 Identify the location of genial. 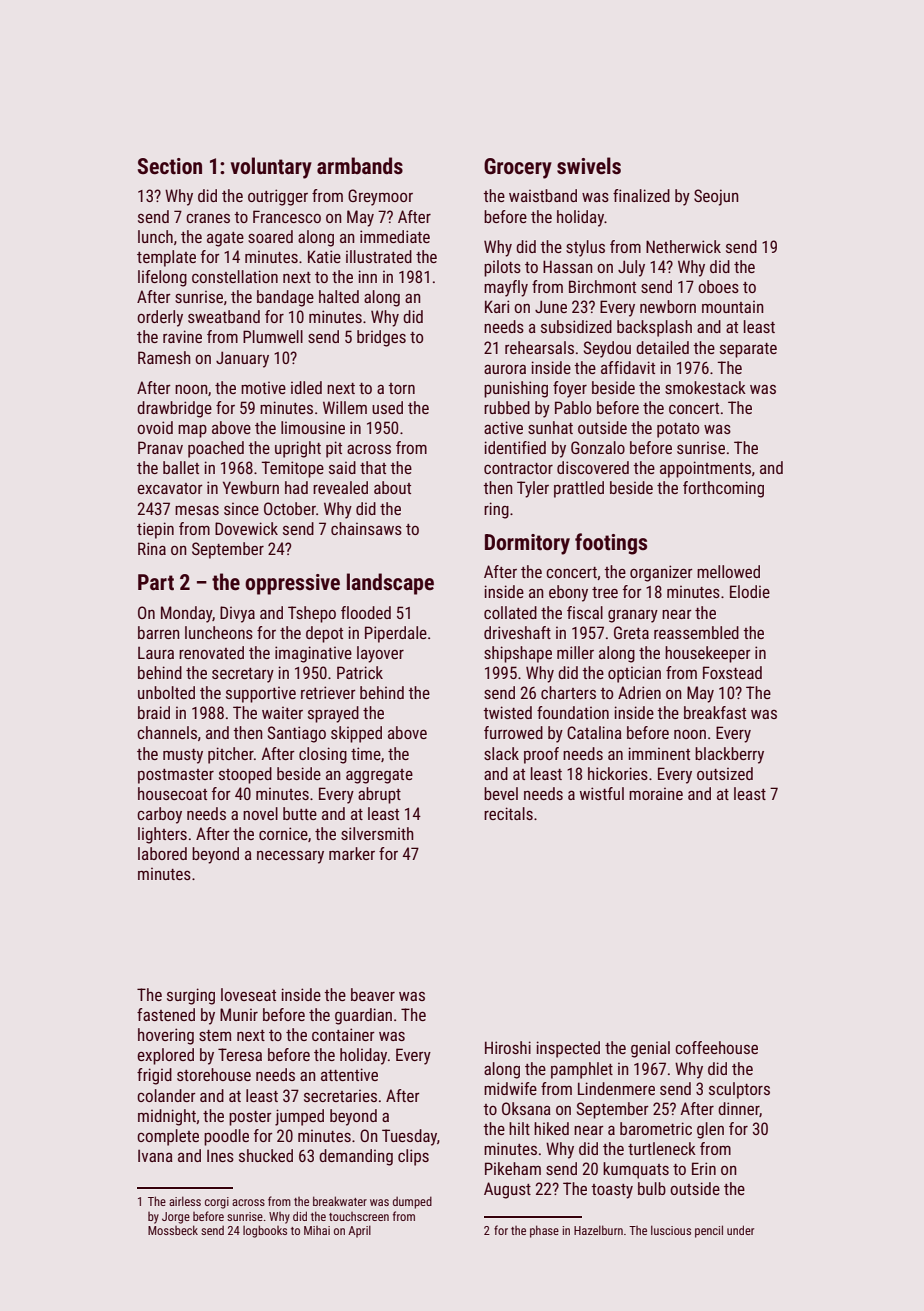
(650, 1049).
